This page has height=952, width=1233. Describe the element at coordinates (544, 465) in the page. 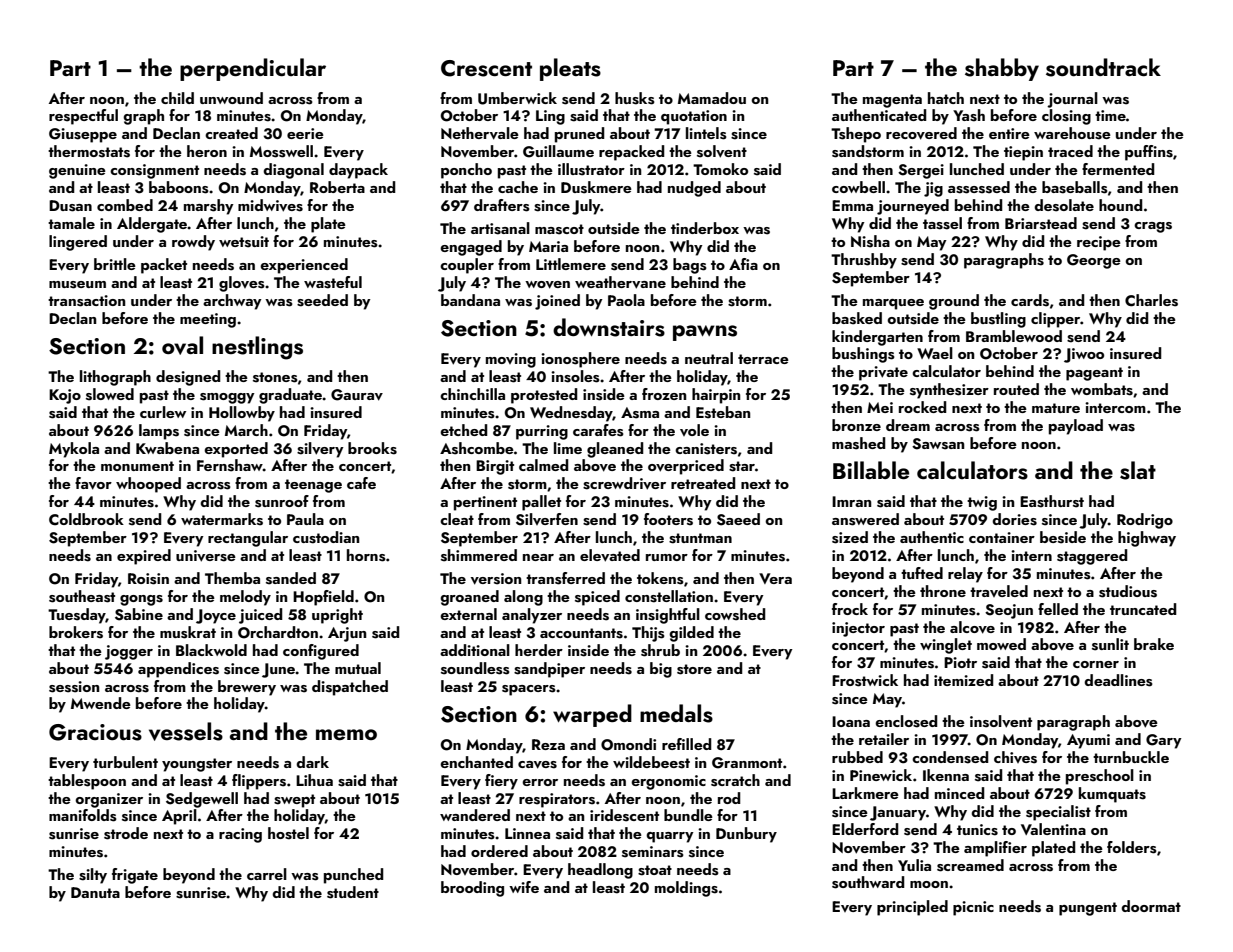

I see `calmed` at that location.
